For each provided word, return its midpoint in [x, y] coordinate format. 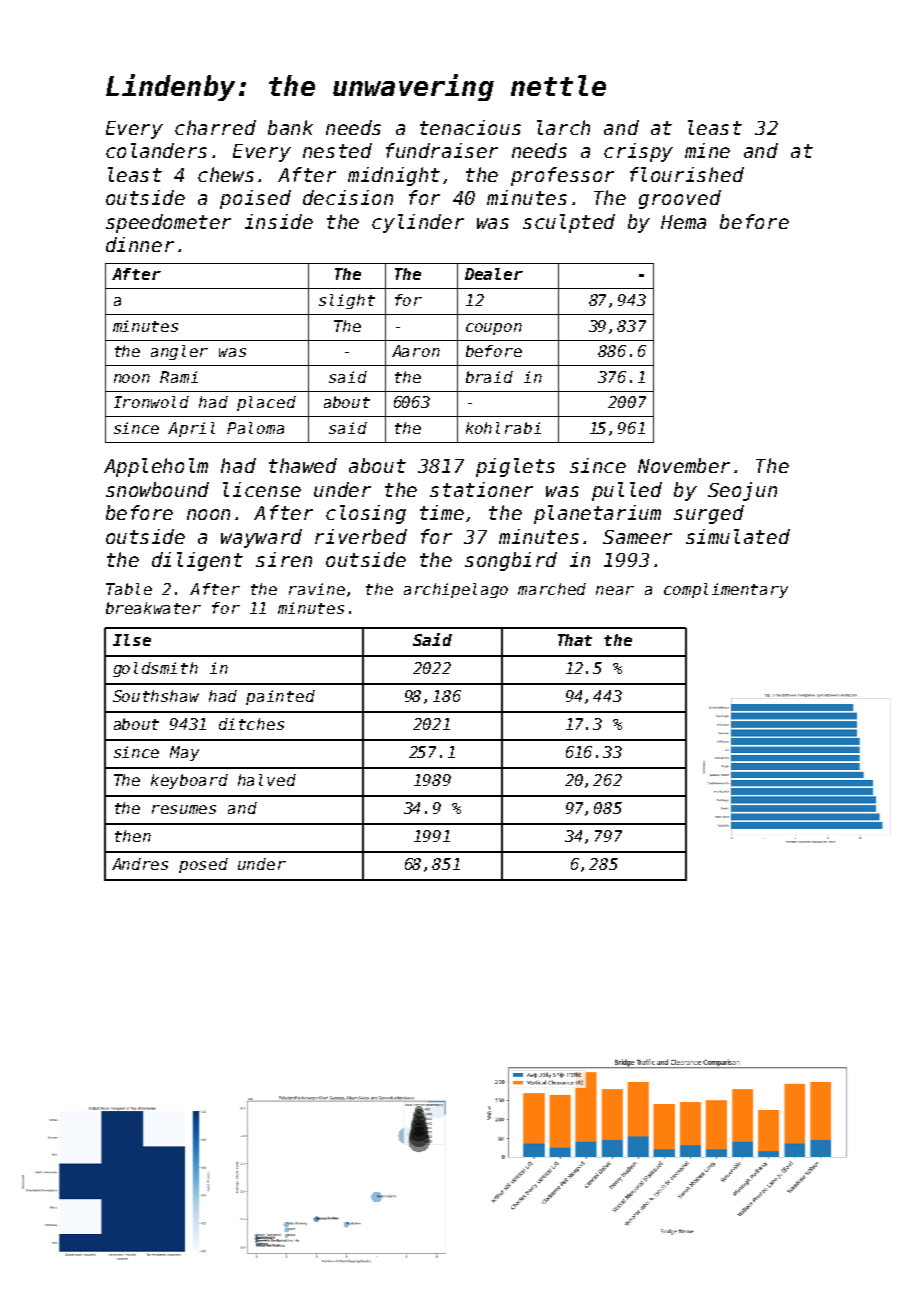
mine [707, 150]
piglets [515, 467]
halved [267, 780]
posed [203, 865]
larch [563, 127]
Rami [179, 377]
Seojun [742, 491]
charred [215, 127]
